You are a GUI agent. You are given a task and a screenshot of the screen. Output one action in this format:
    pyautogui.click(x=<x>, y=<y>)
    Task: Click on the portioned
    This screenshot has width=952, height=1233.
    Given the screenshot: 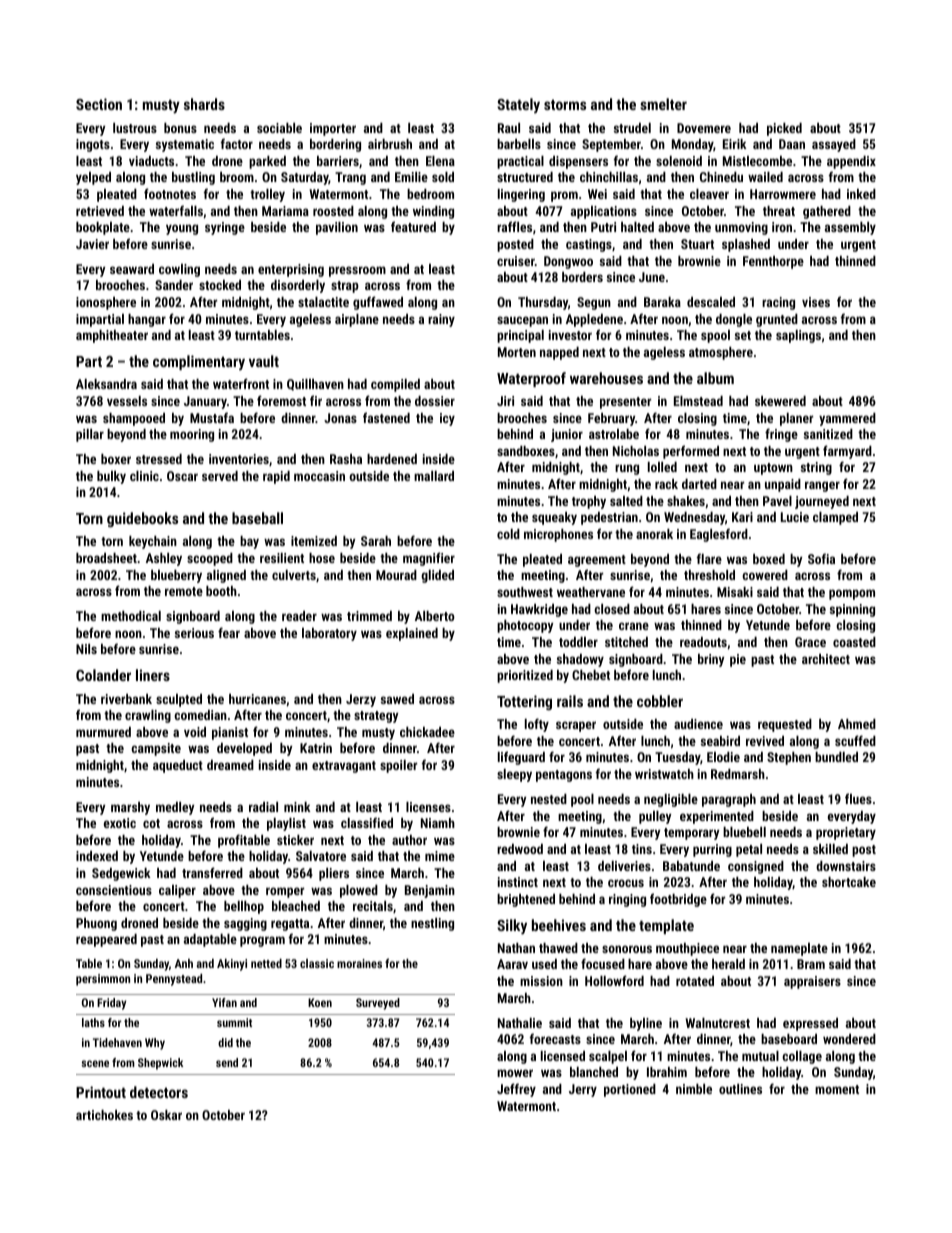 What is the action you would take?
    pyautogui.click(x=630, y=1090)
